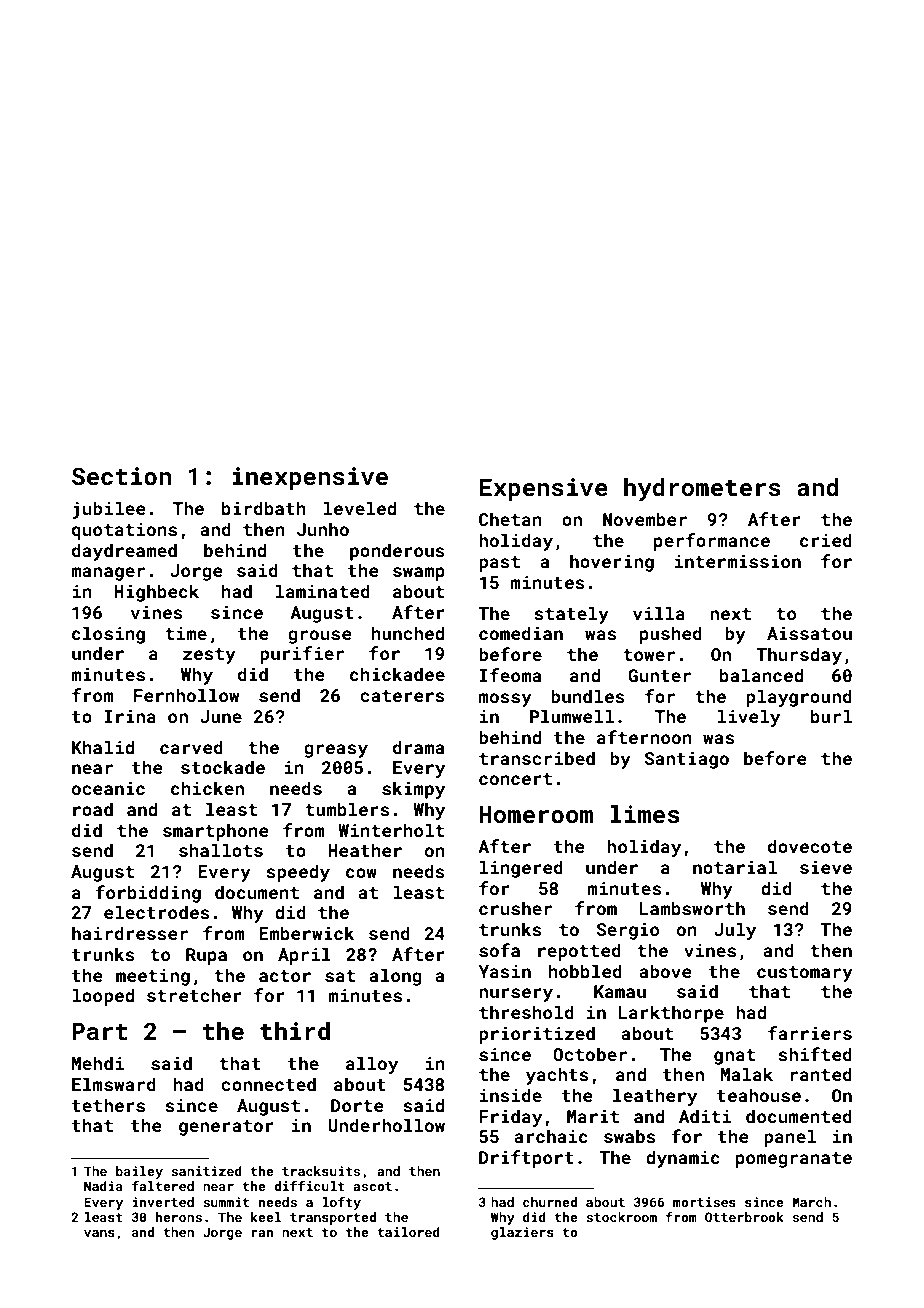 This screenshot has width=924, height=1308. I want to click on jubilee, so click(109, 510).
